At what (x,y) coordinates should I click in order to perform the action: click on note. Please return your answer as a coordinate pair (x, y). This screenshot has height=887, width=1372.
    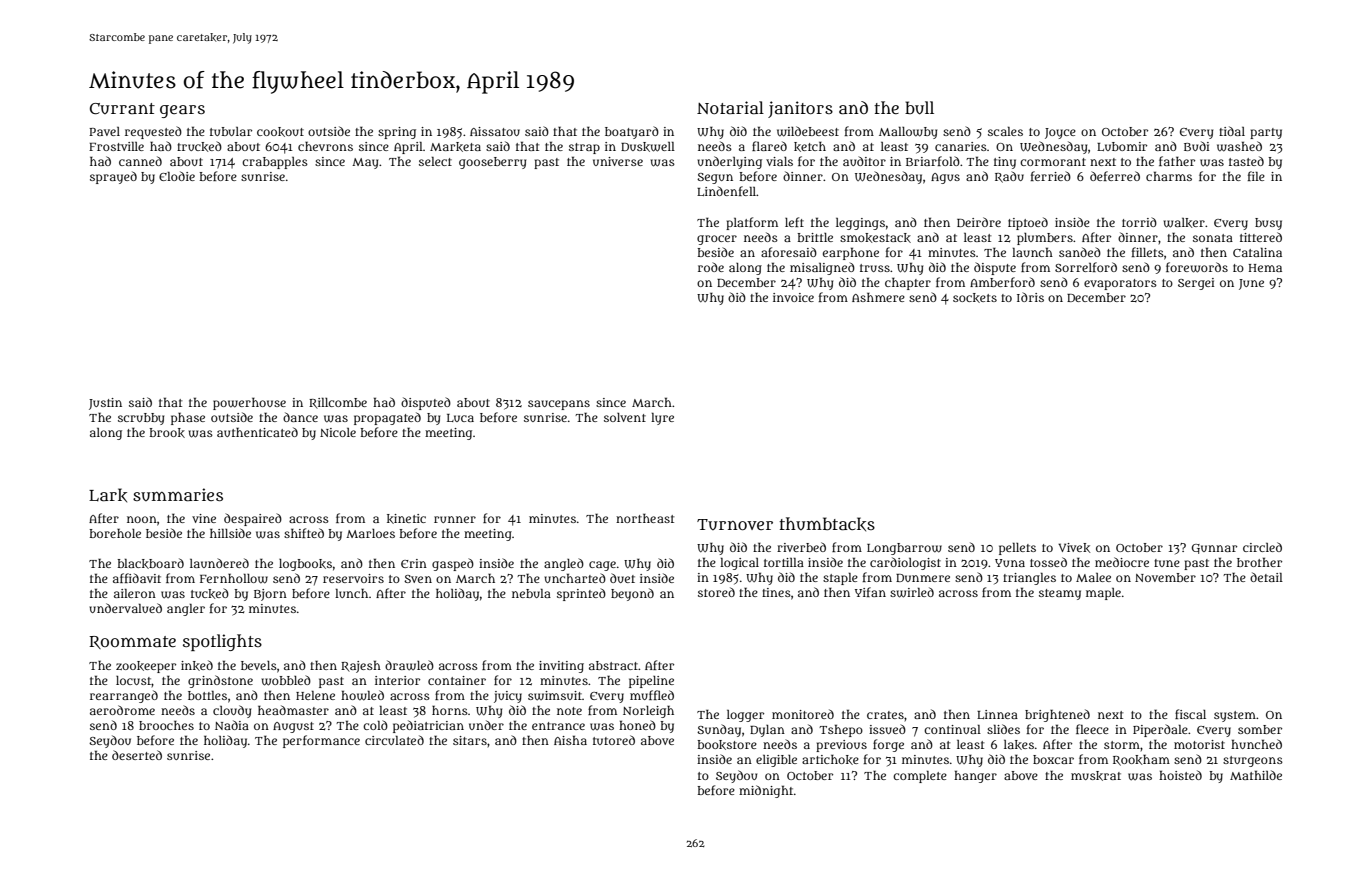
    Looking at the image, I should click on (569, 711).
